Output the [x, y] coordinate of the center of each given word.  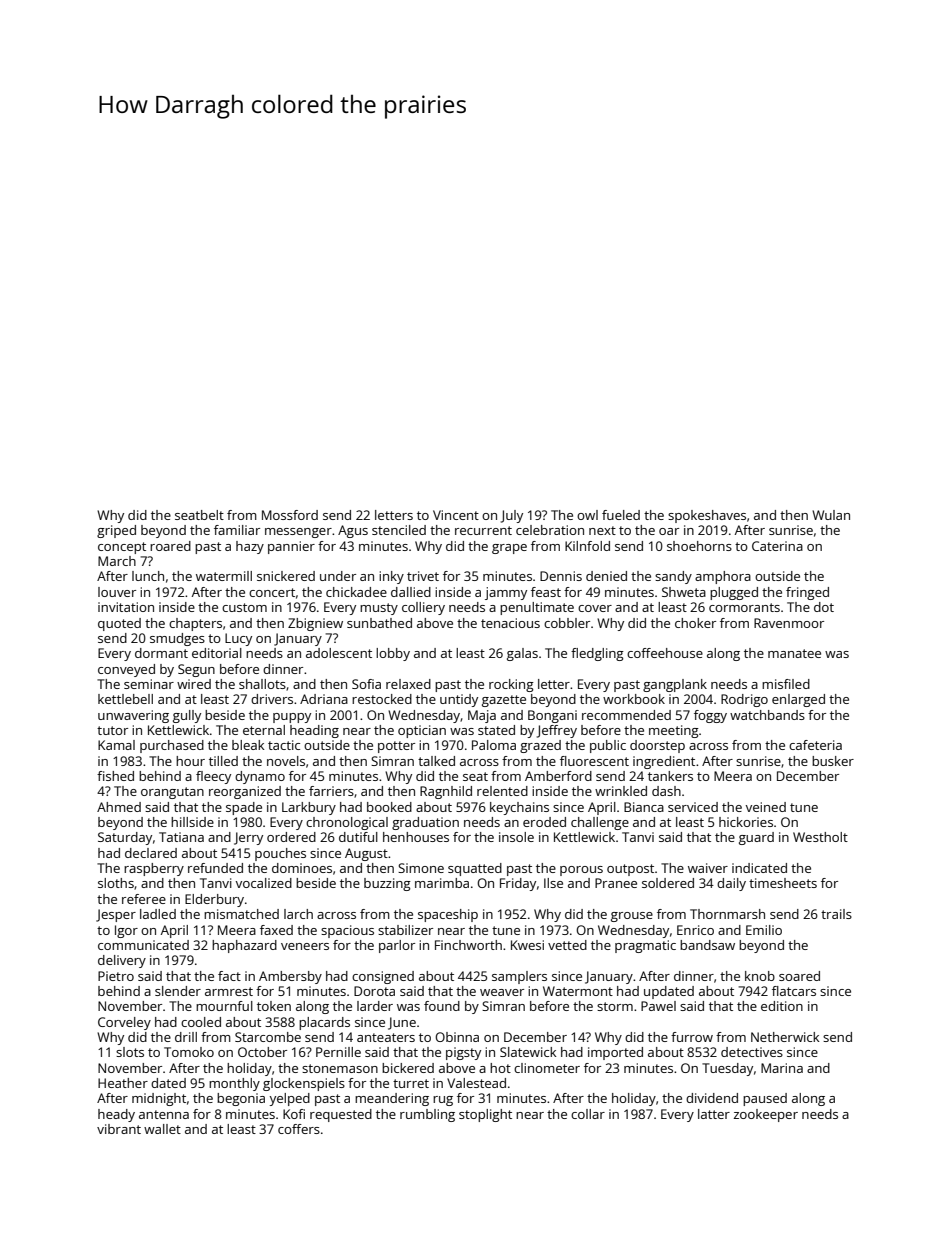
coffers [299, 1129]
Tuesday [727, 1069]
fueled [621, 515]
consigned [383, 977]
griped [116, 531]
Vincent [456, 515]
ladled [158, 914]
